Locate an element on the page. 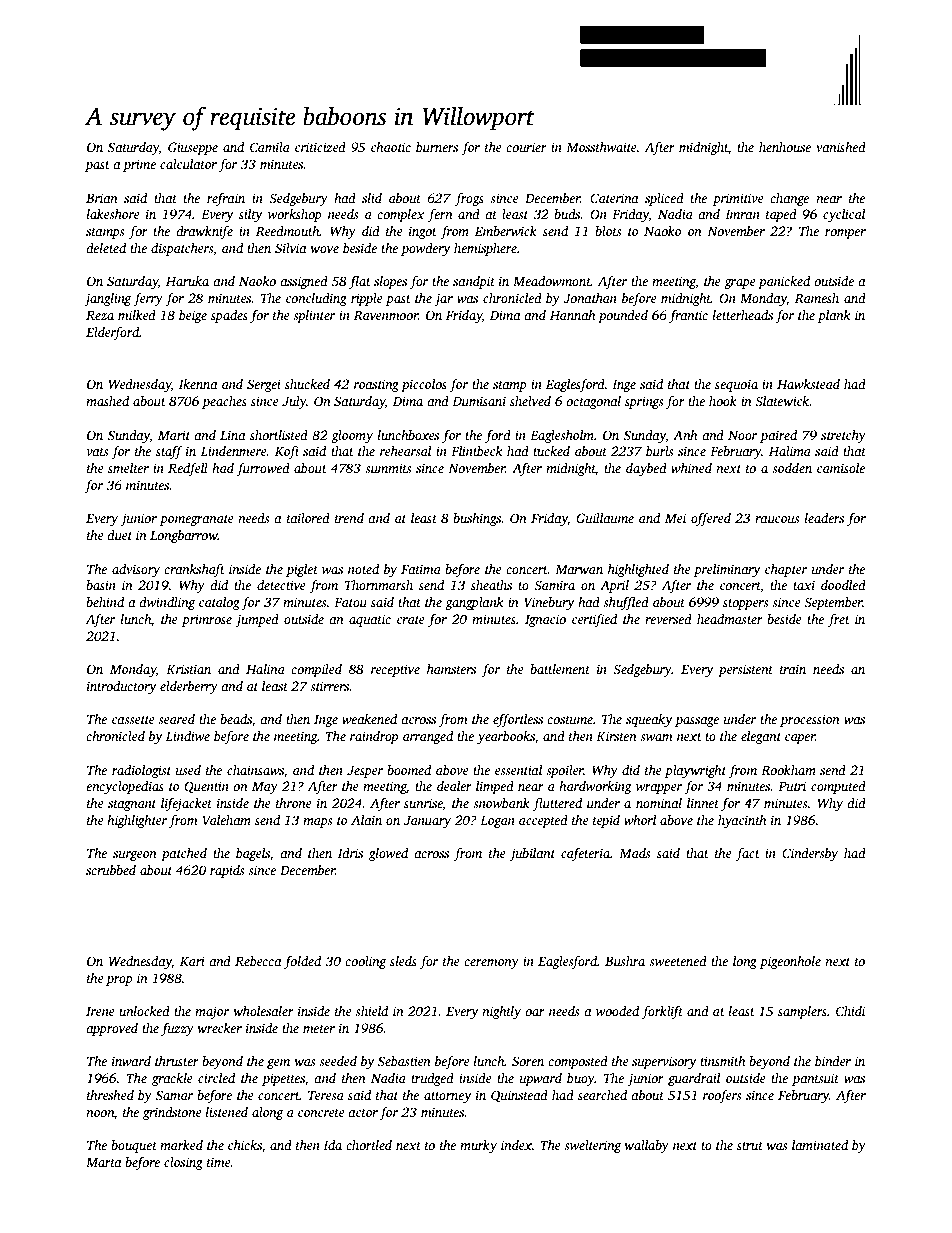 This page has height=1233, width=952. Mossthwaite is located at coordinates (601, 147).
